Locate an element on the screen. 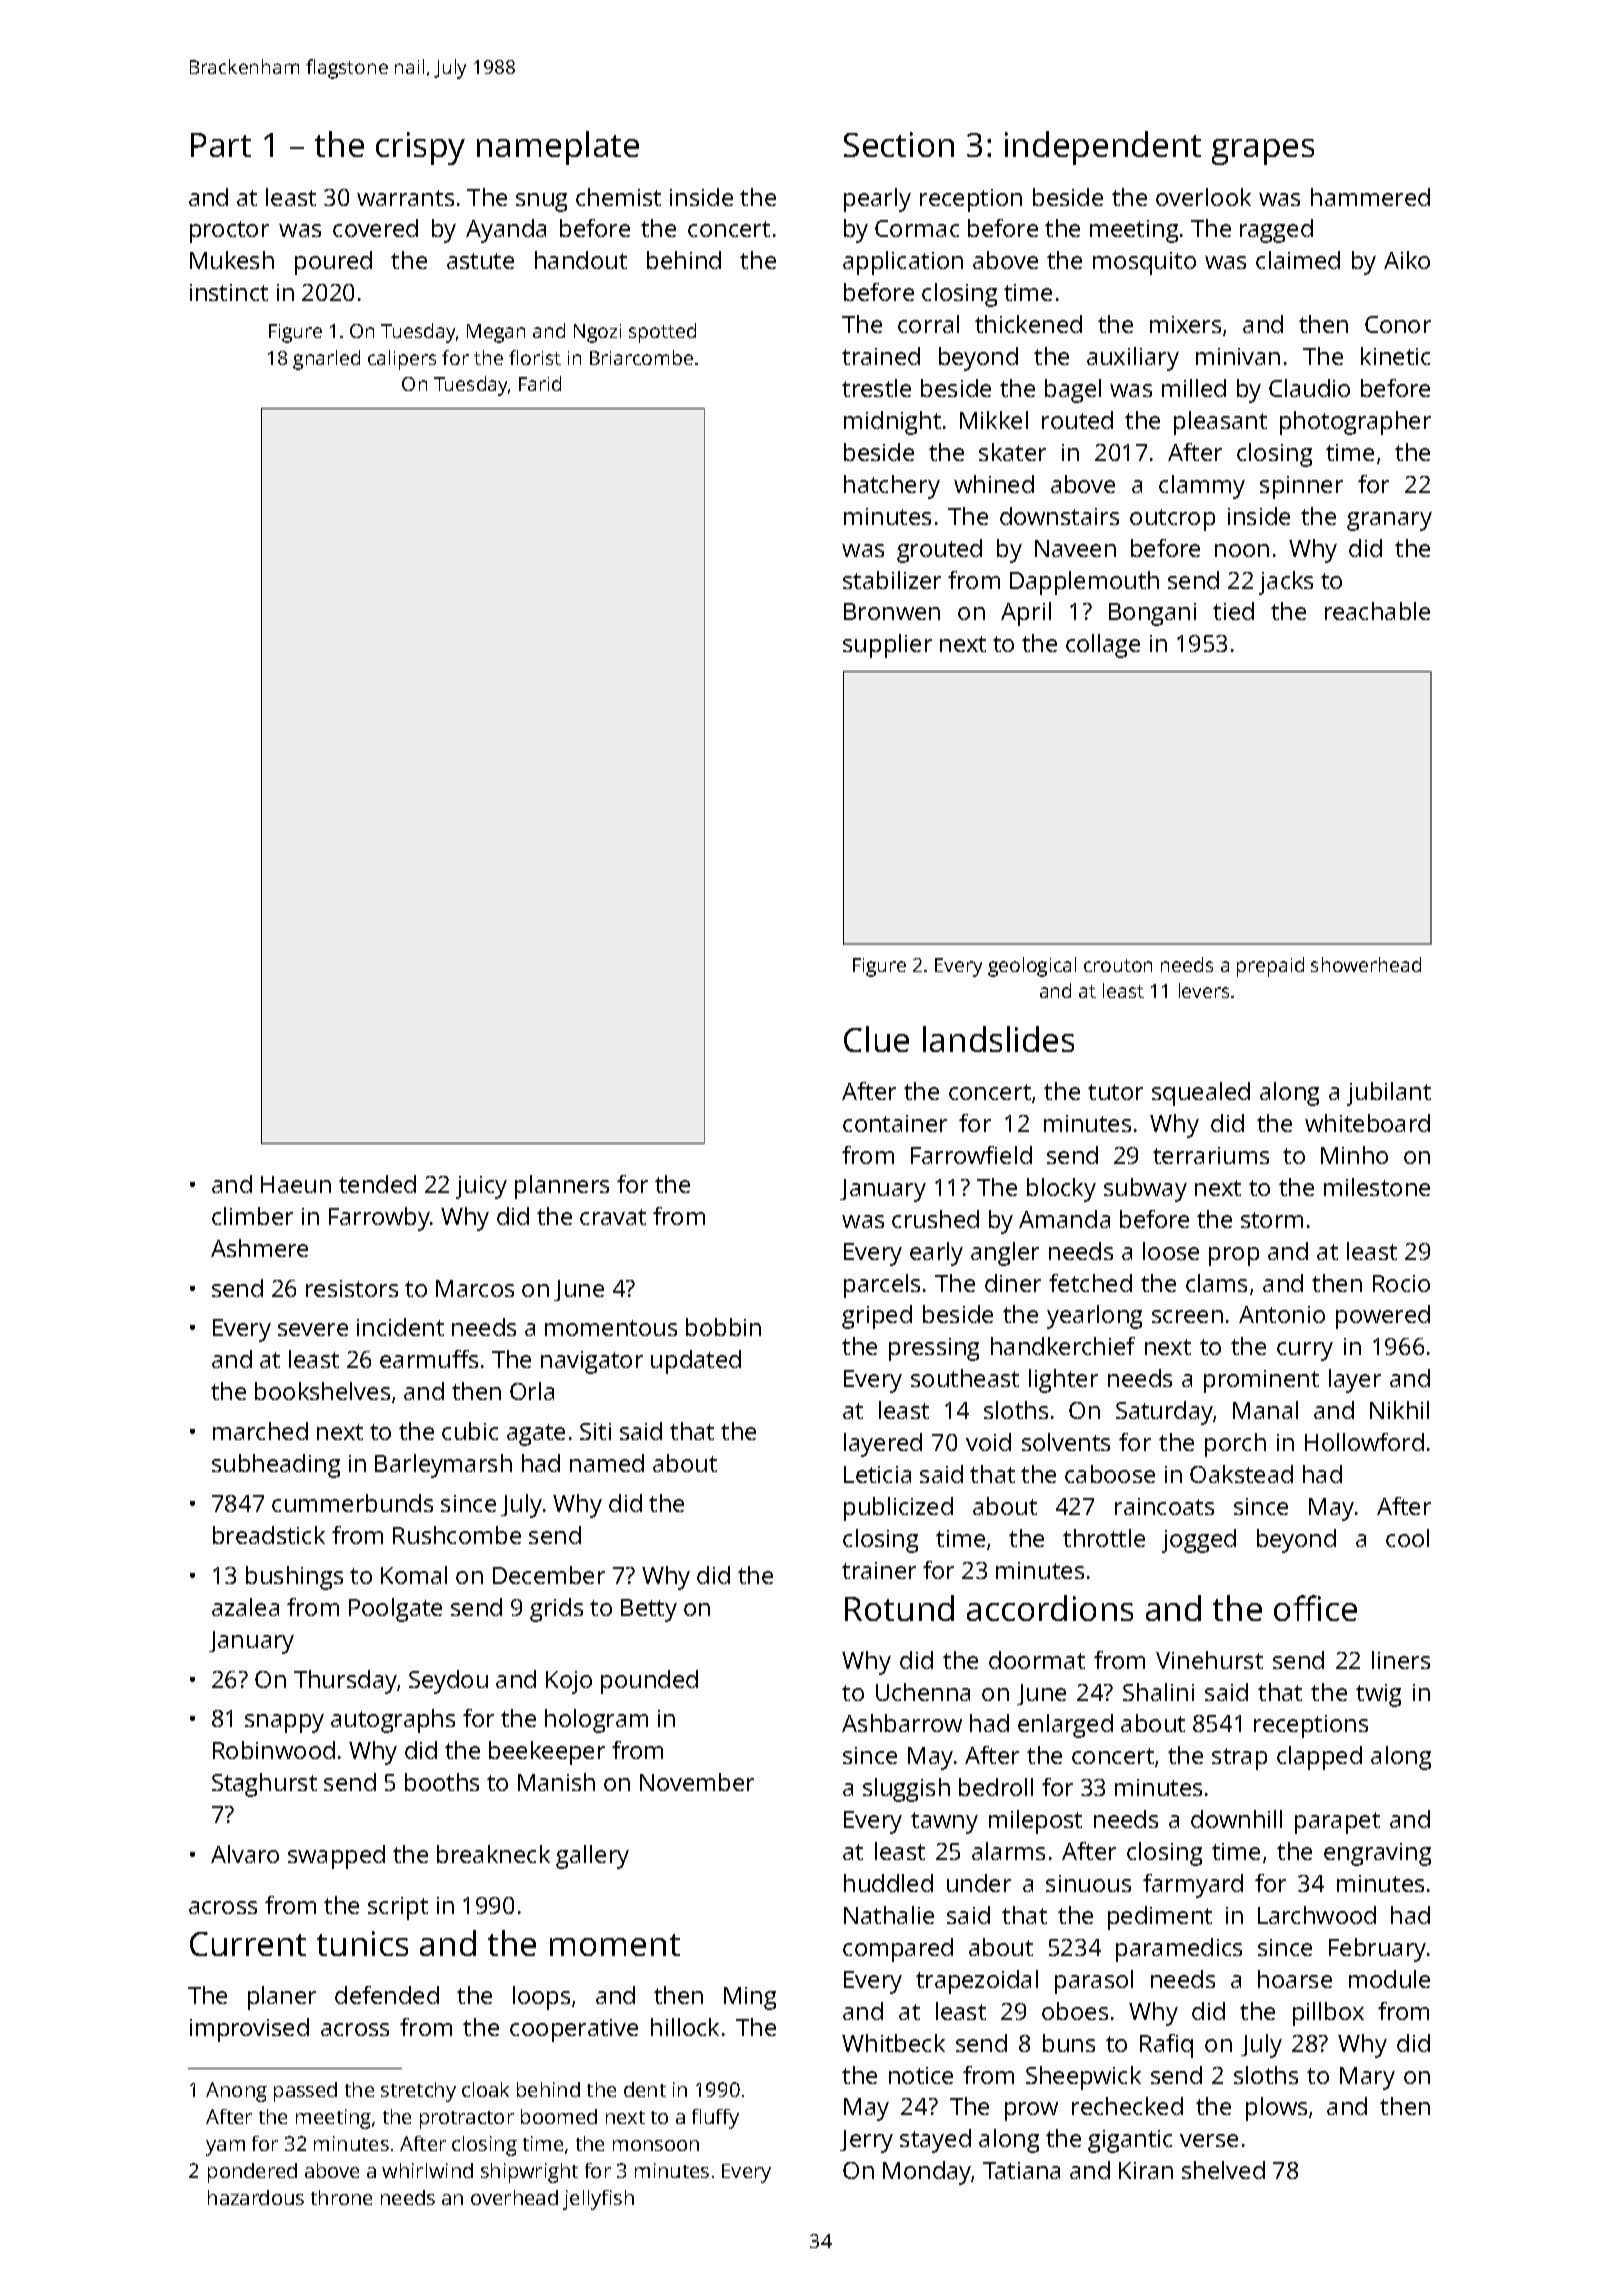  showerhead is located at coordinates (1366, 964).
